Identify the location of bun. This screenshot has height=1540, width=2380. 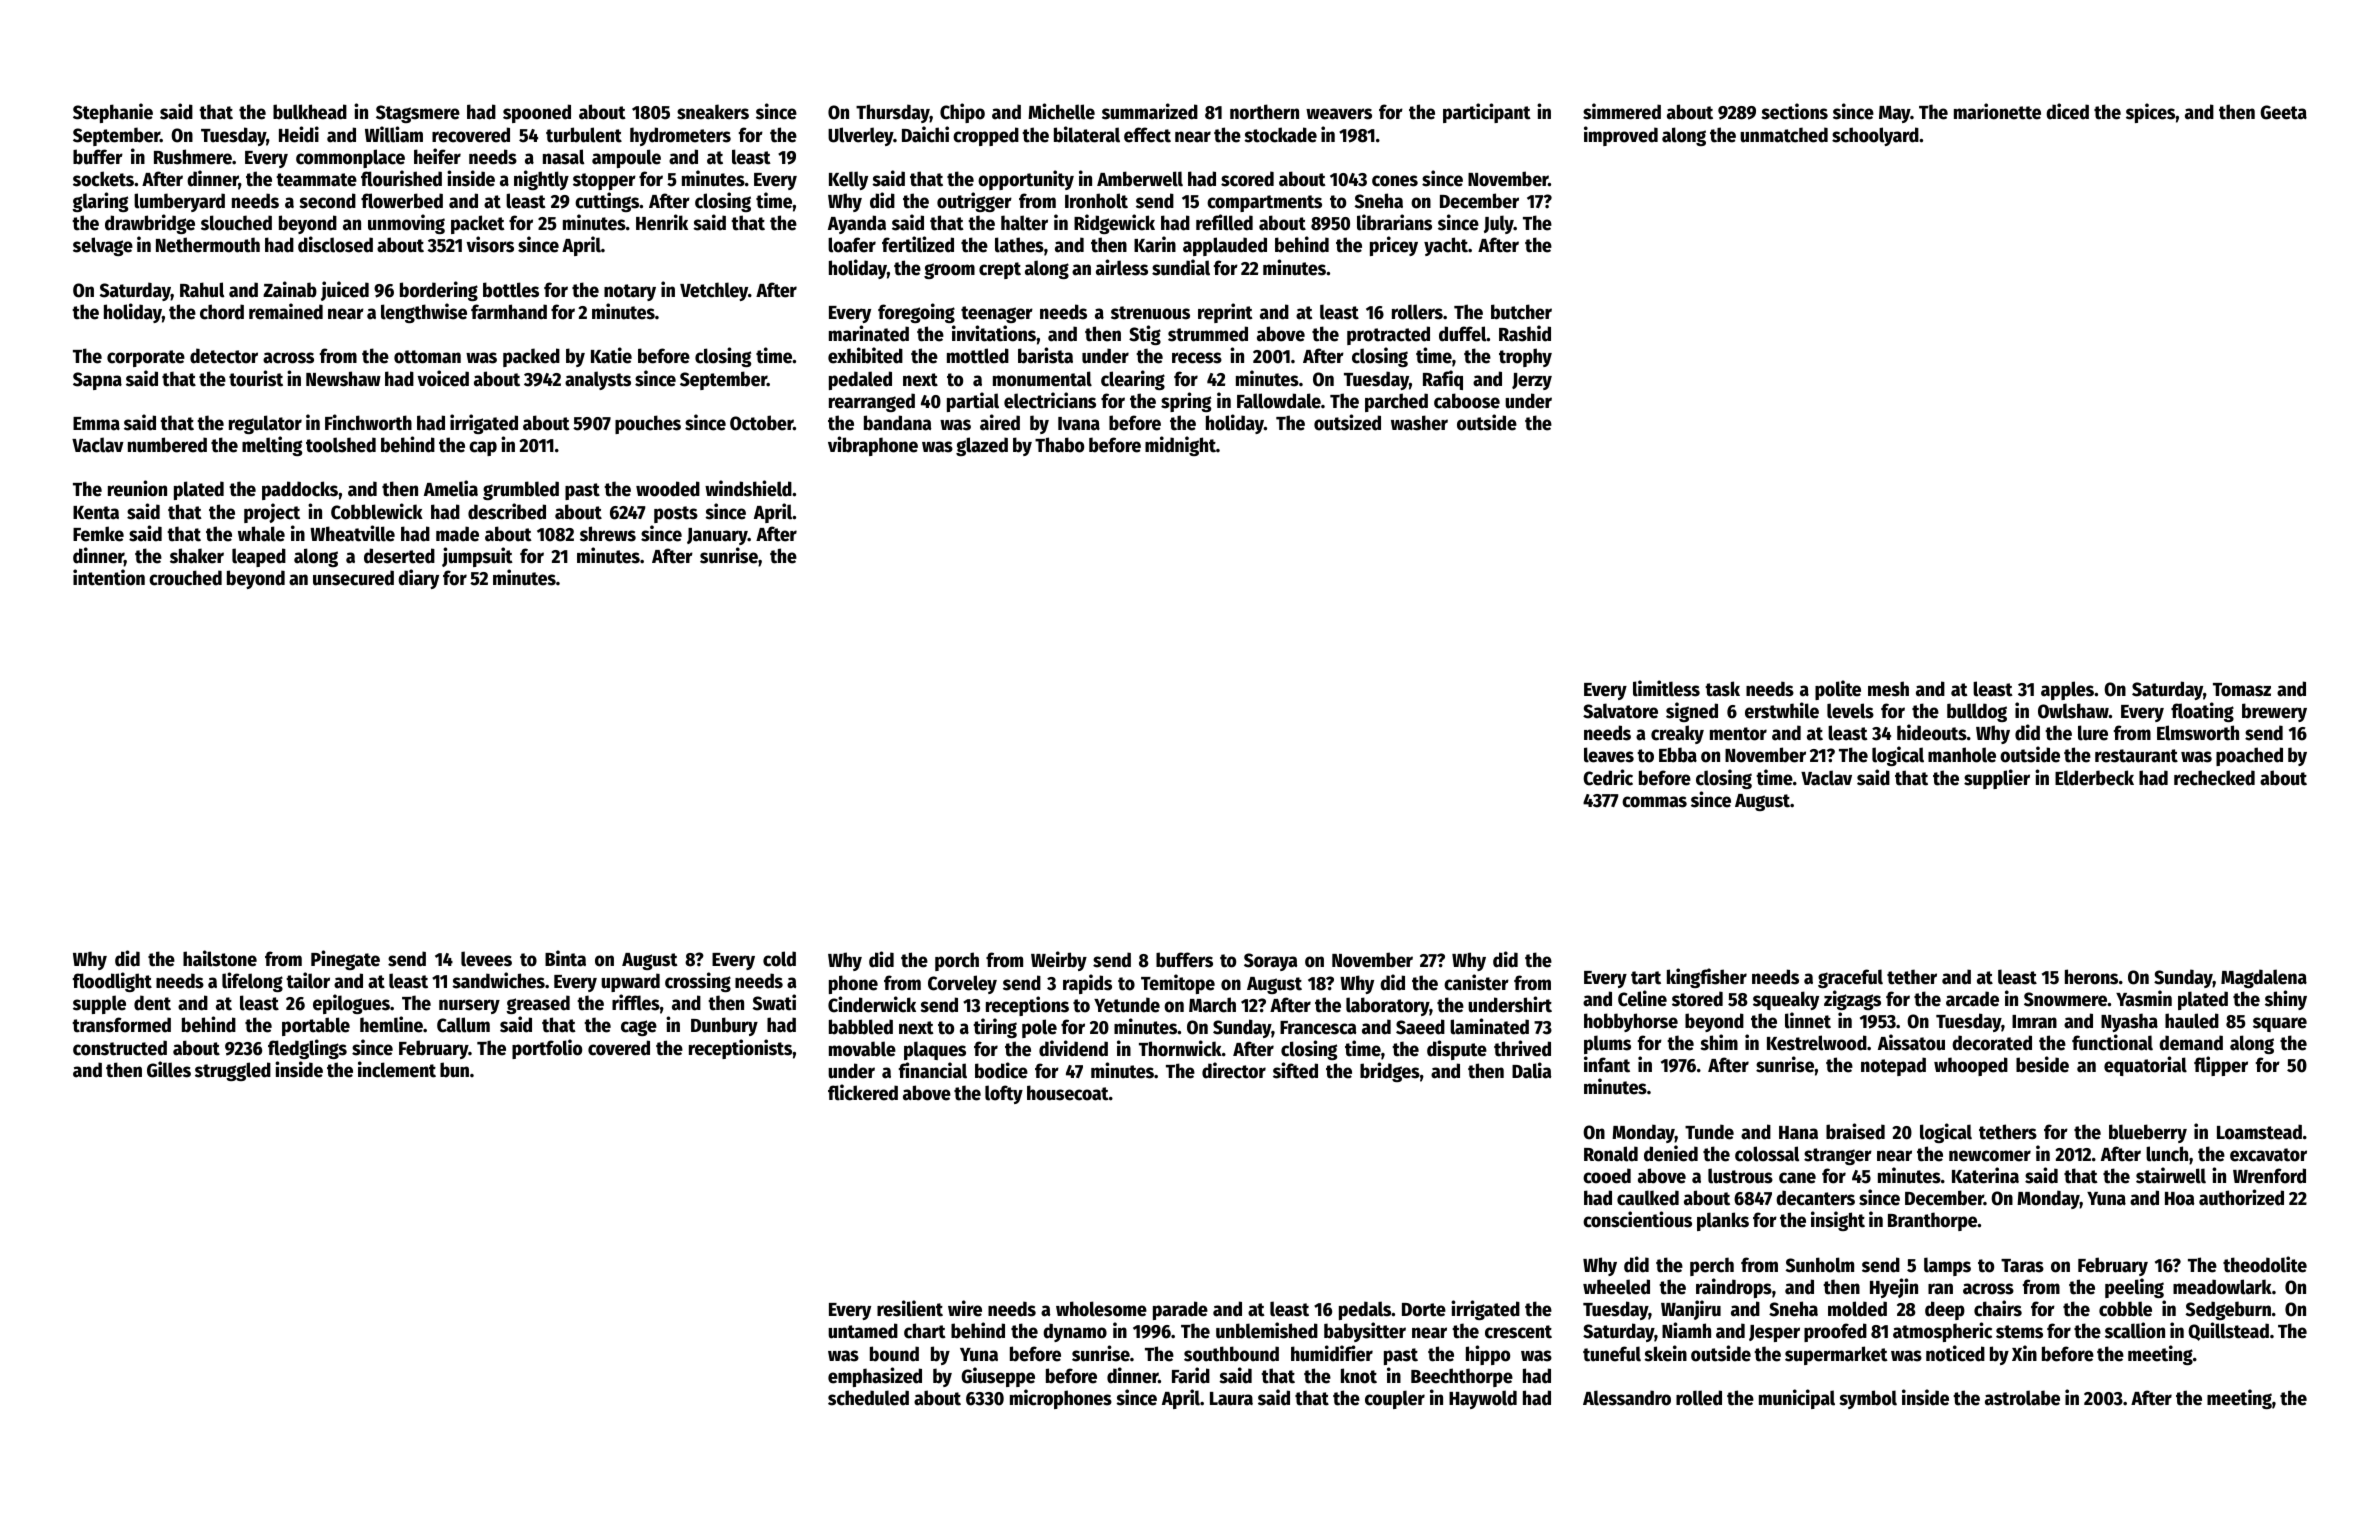
(454, 1070).
